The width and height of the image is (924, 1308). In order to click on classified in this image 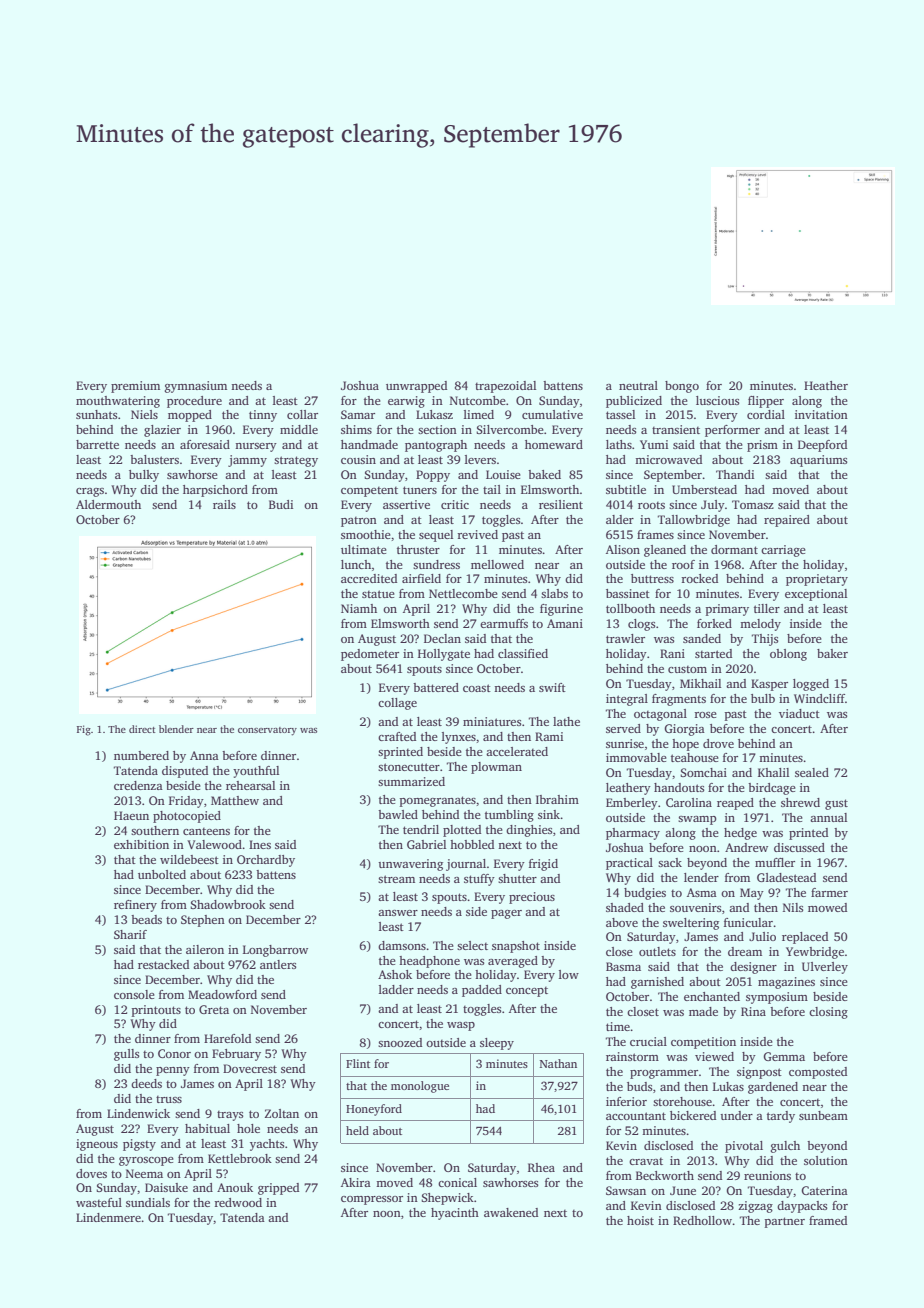, I will do `click(523, 653)`.
